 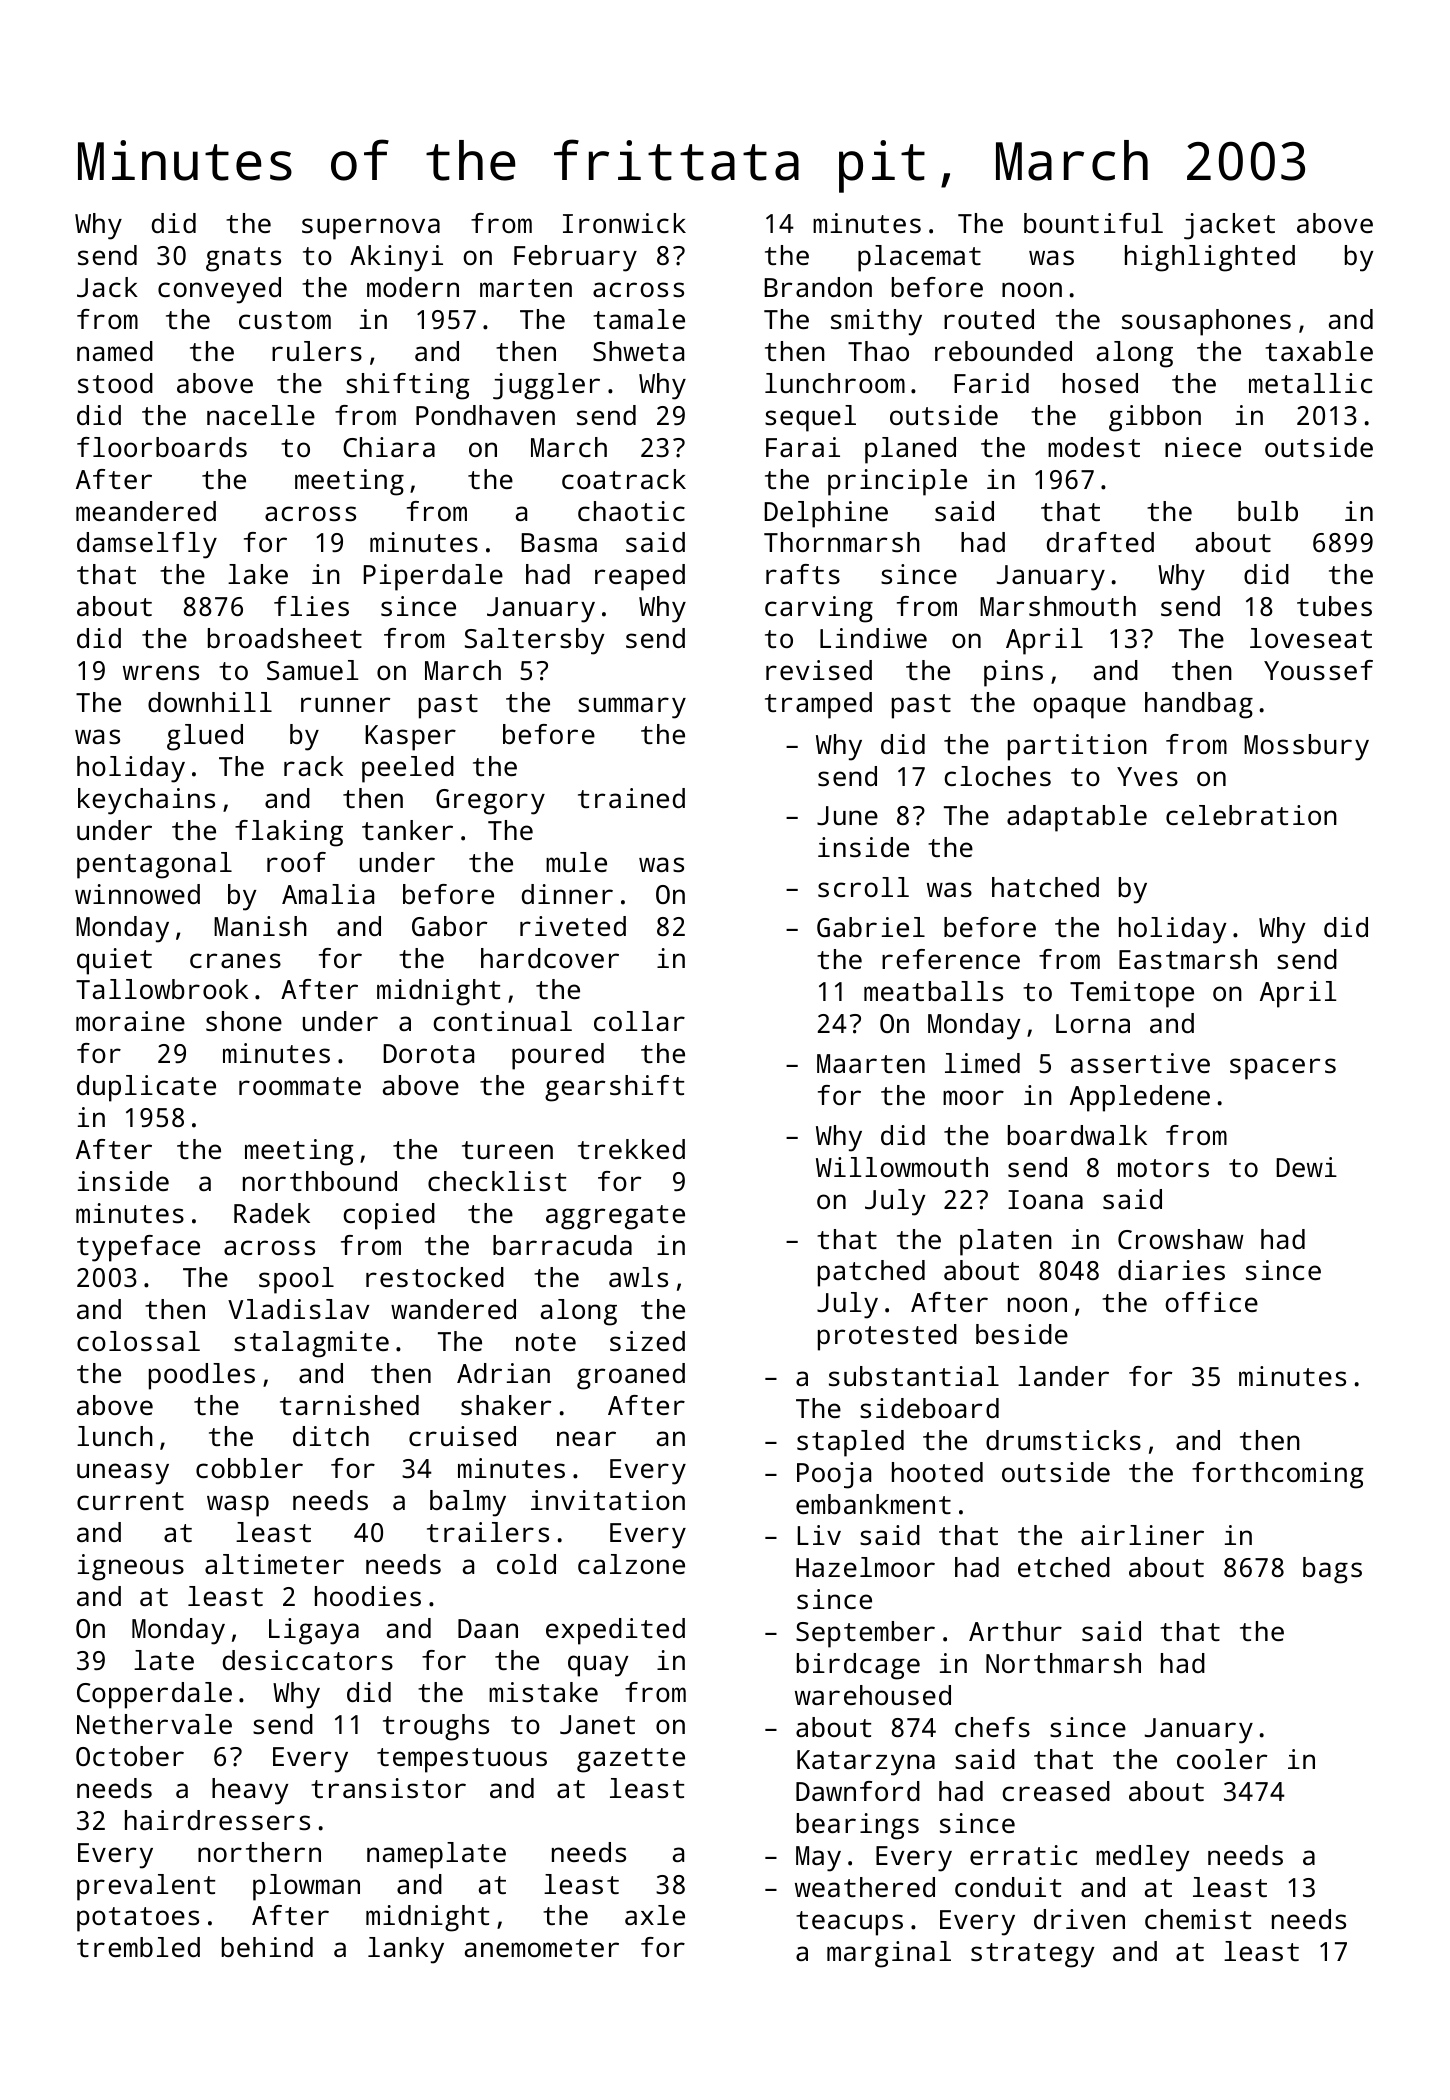 What do you see at coordinates (1211, 1302) in the screenshot?
I see `office` at bounding box center [1211, 1302].
